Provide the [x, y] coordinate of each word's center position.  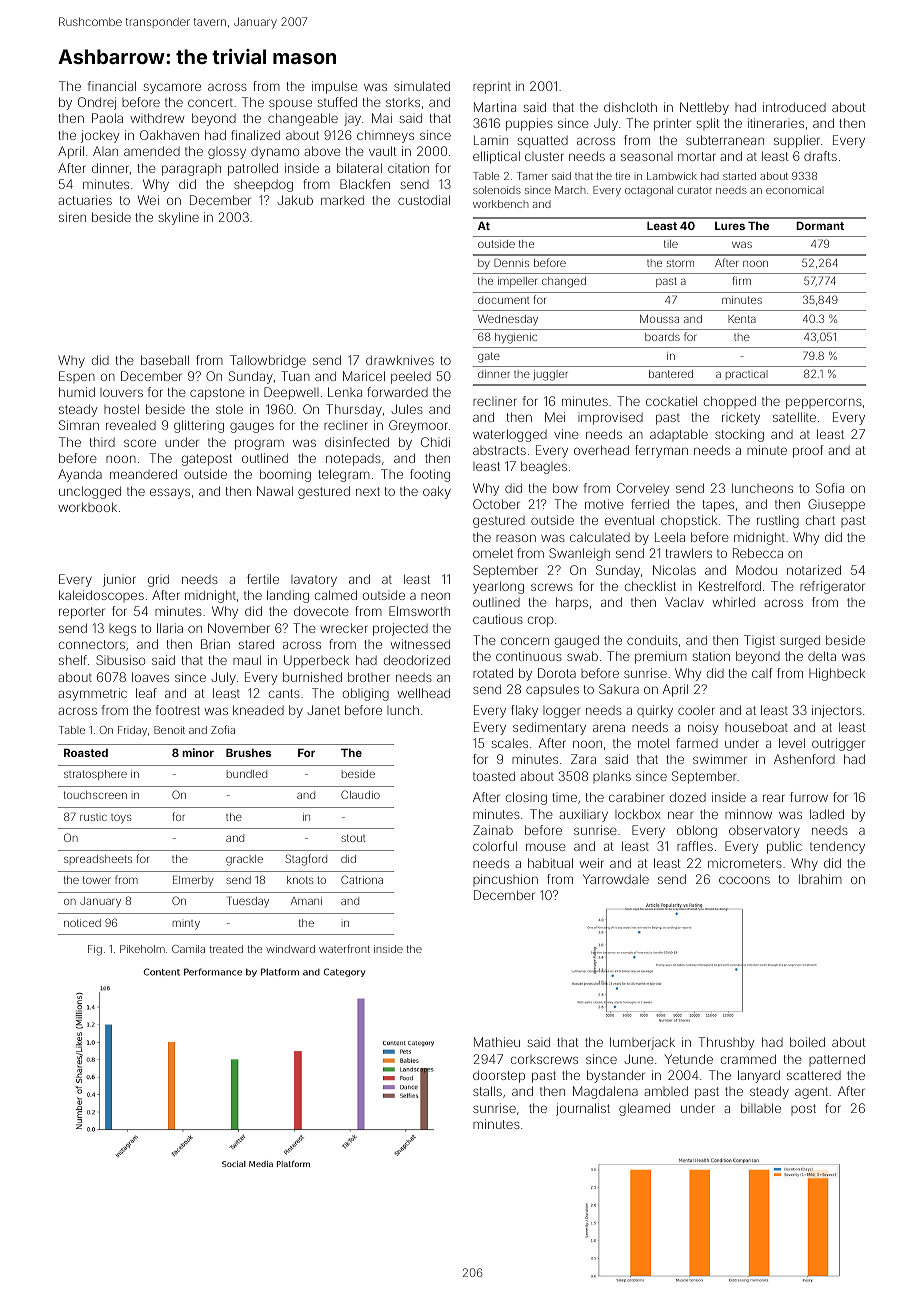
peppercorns [824, 403]
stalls [487, 1091]
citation [408, 168]
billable [761, 1108]
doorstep [499, 1076]
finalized [255, 135]
